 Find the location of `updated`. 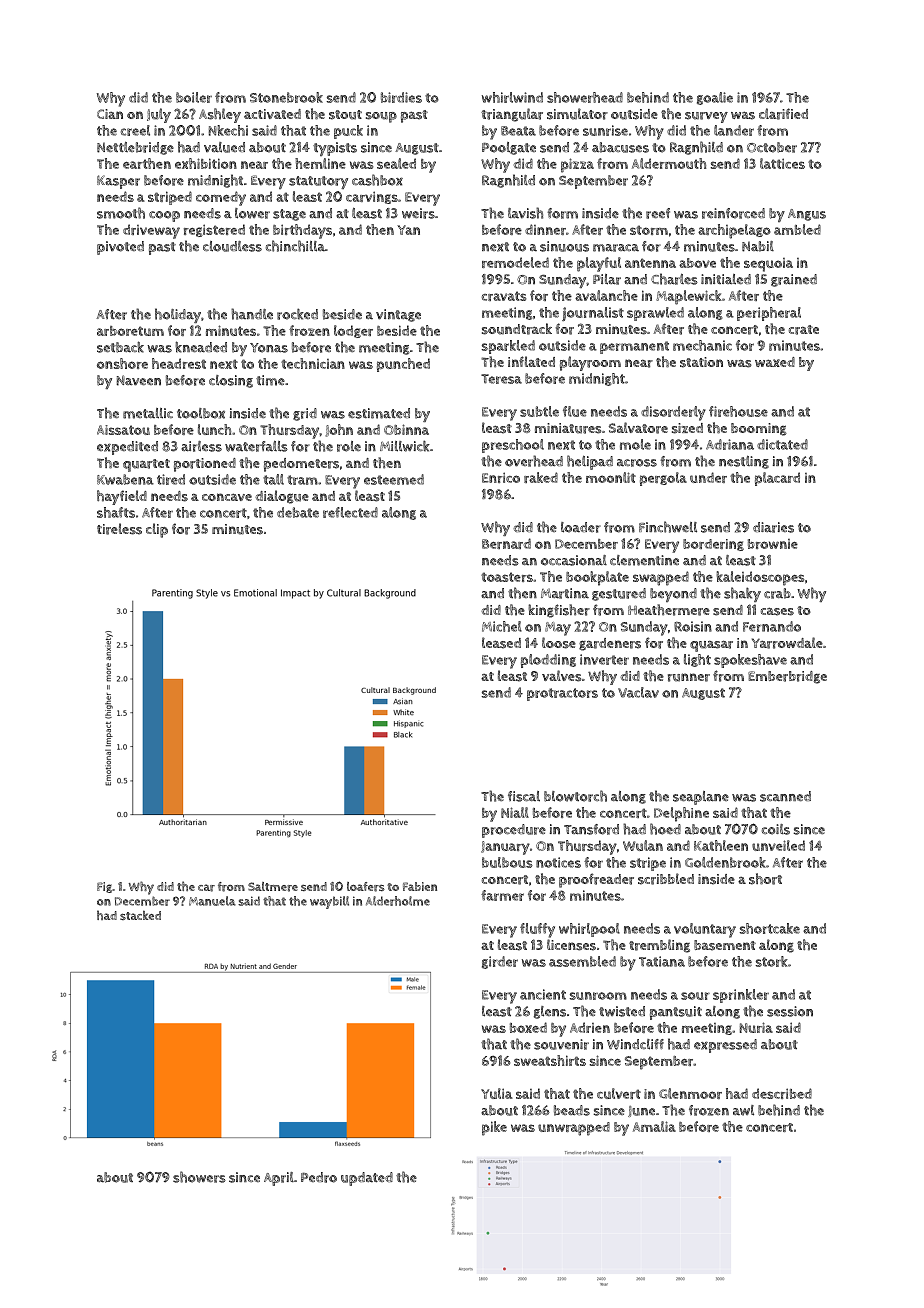

updated is located at coordinates (367, 1179).
